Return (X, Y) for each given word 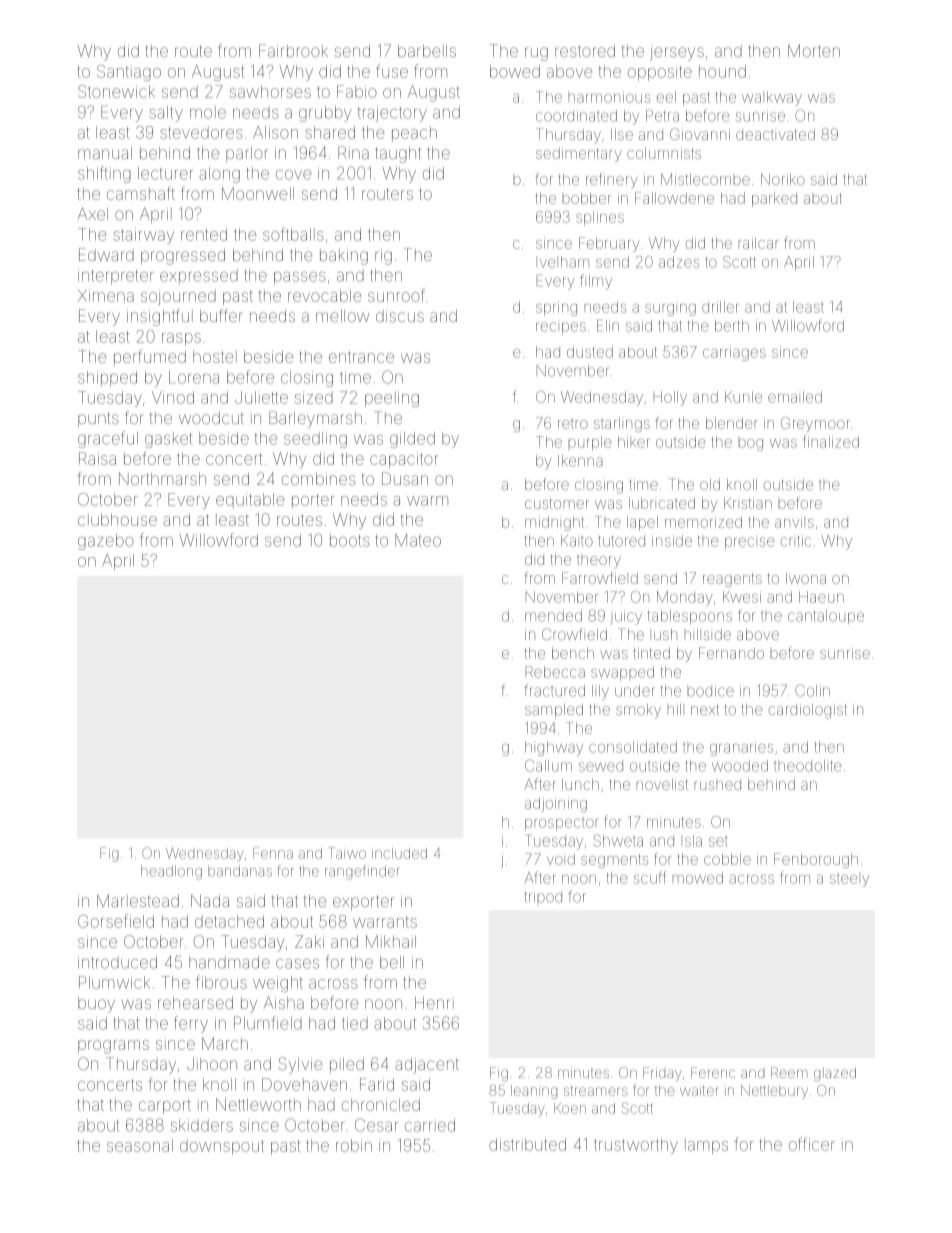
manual (105, 153)
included (399, 853)
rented (204, 234)
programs (113, 1047)
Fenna (273, 853)
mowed (698, 878)
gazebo (106, 542)
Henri (434, 1003)
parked (774, 199)
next (705, 710)
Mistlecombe (705, 179)
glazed (835, 1074)
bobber (587, 198)
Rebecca (555, 672)
